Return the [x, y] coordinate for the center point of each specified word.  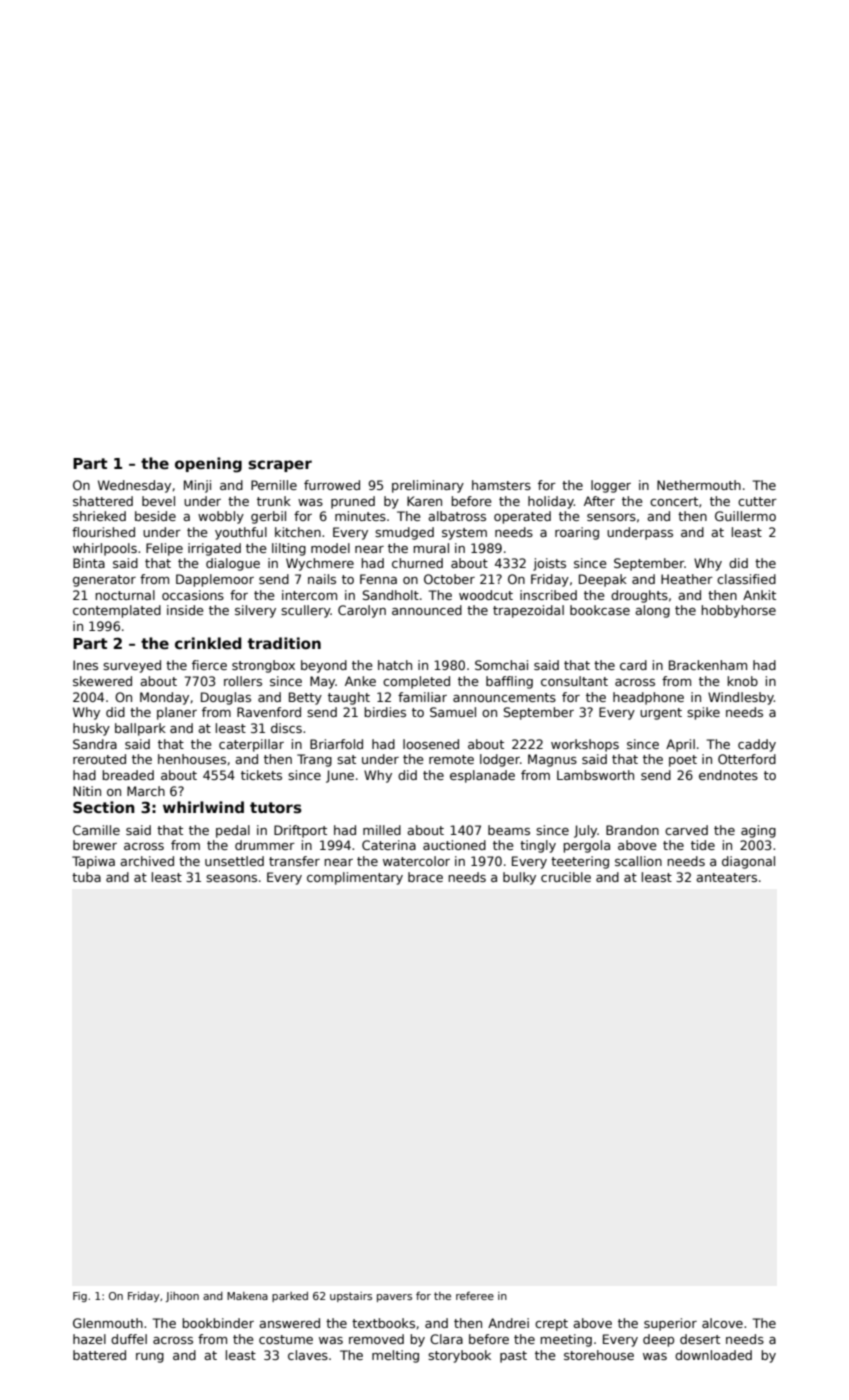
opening [208, 465]
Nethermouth [699, 485]
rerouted [99, 759]
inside [185, 610]
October [449, 579]
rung [150, 1358]
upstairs [351, 1297]
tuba [86, 877]
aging [758, 831]
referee [475, 1295]
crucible [566, 877]
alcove [722, 1323]
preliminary [428, 486]
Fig [80, 1297]
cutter [757, 501]
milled [382, 830]
